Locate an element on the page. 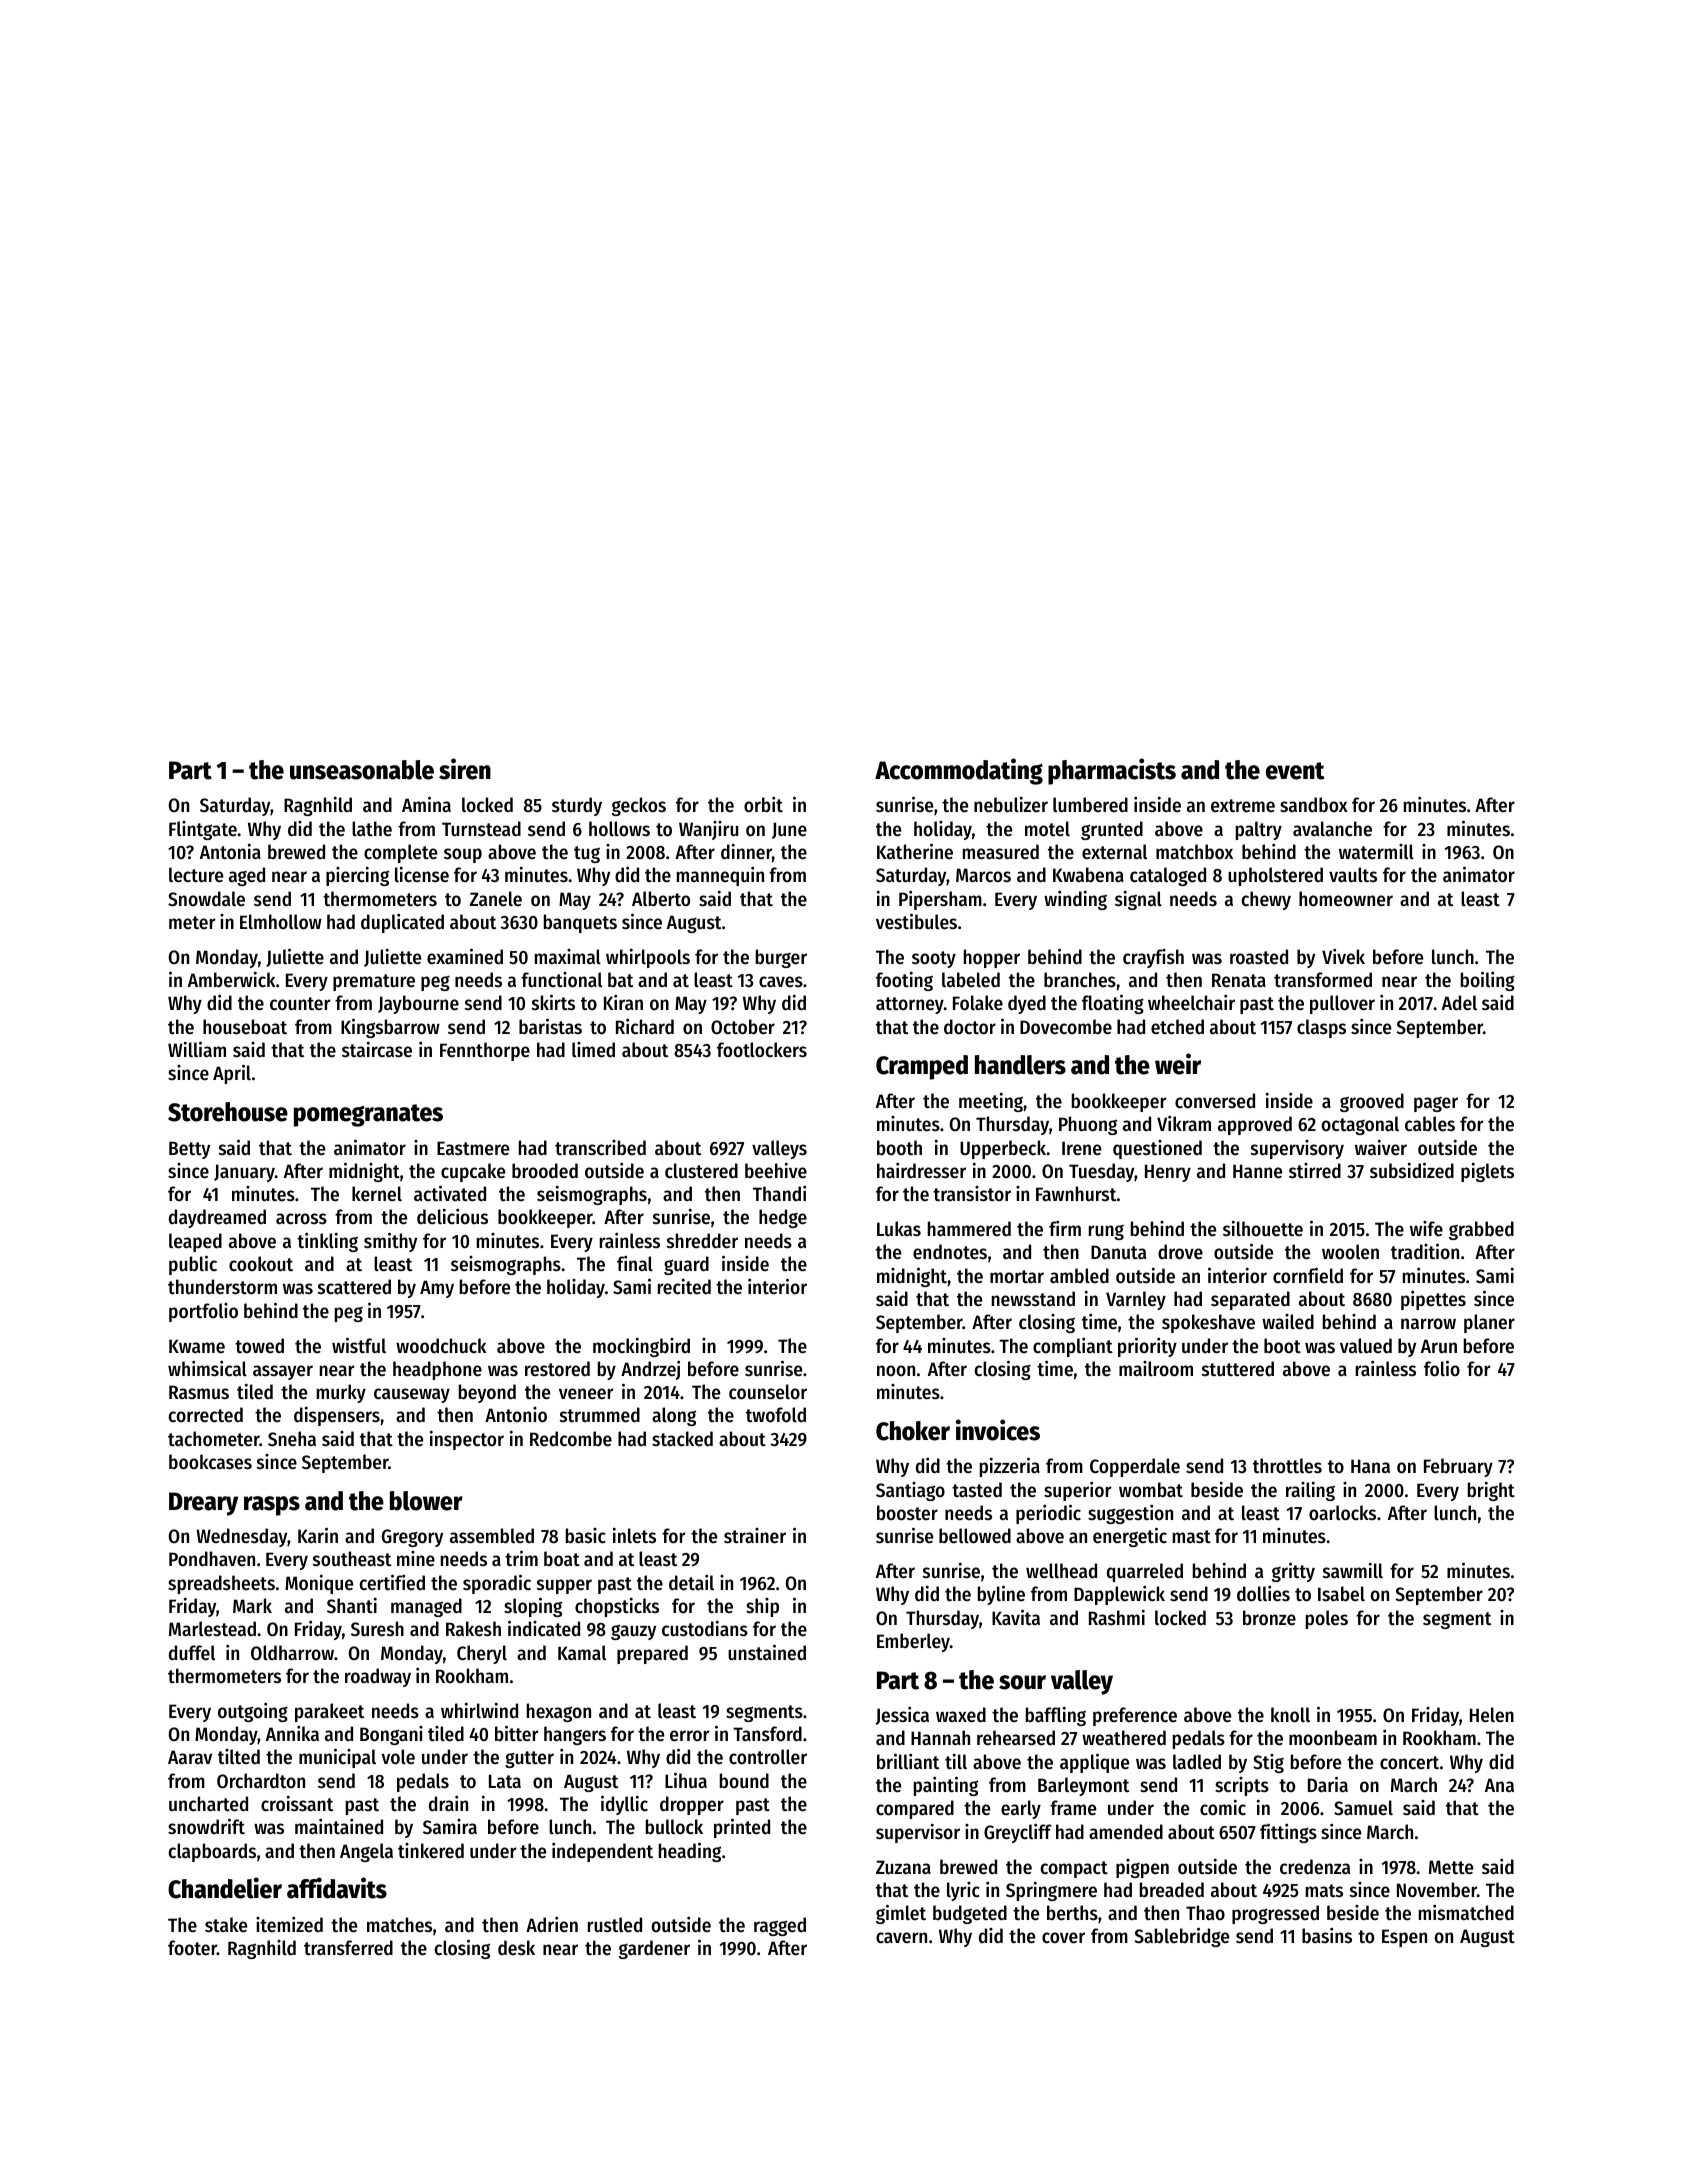 The width and height of the document is (1683, 2178). roasted is located at coordinates (1259, 957).
